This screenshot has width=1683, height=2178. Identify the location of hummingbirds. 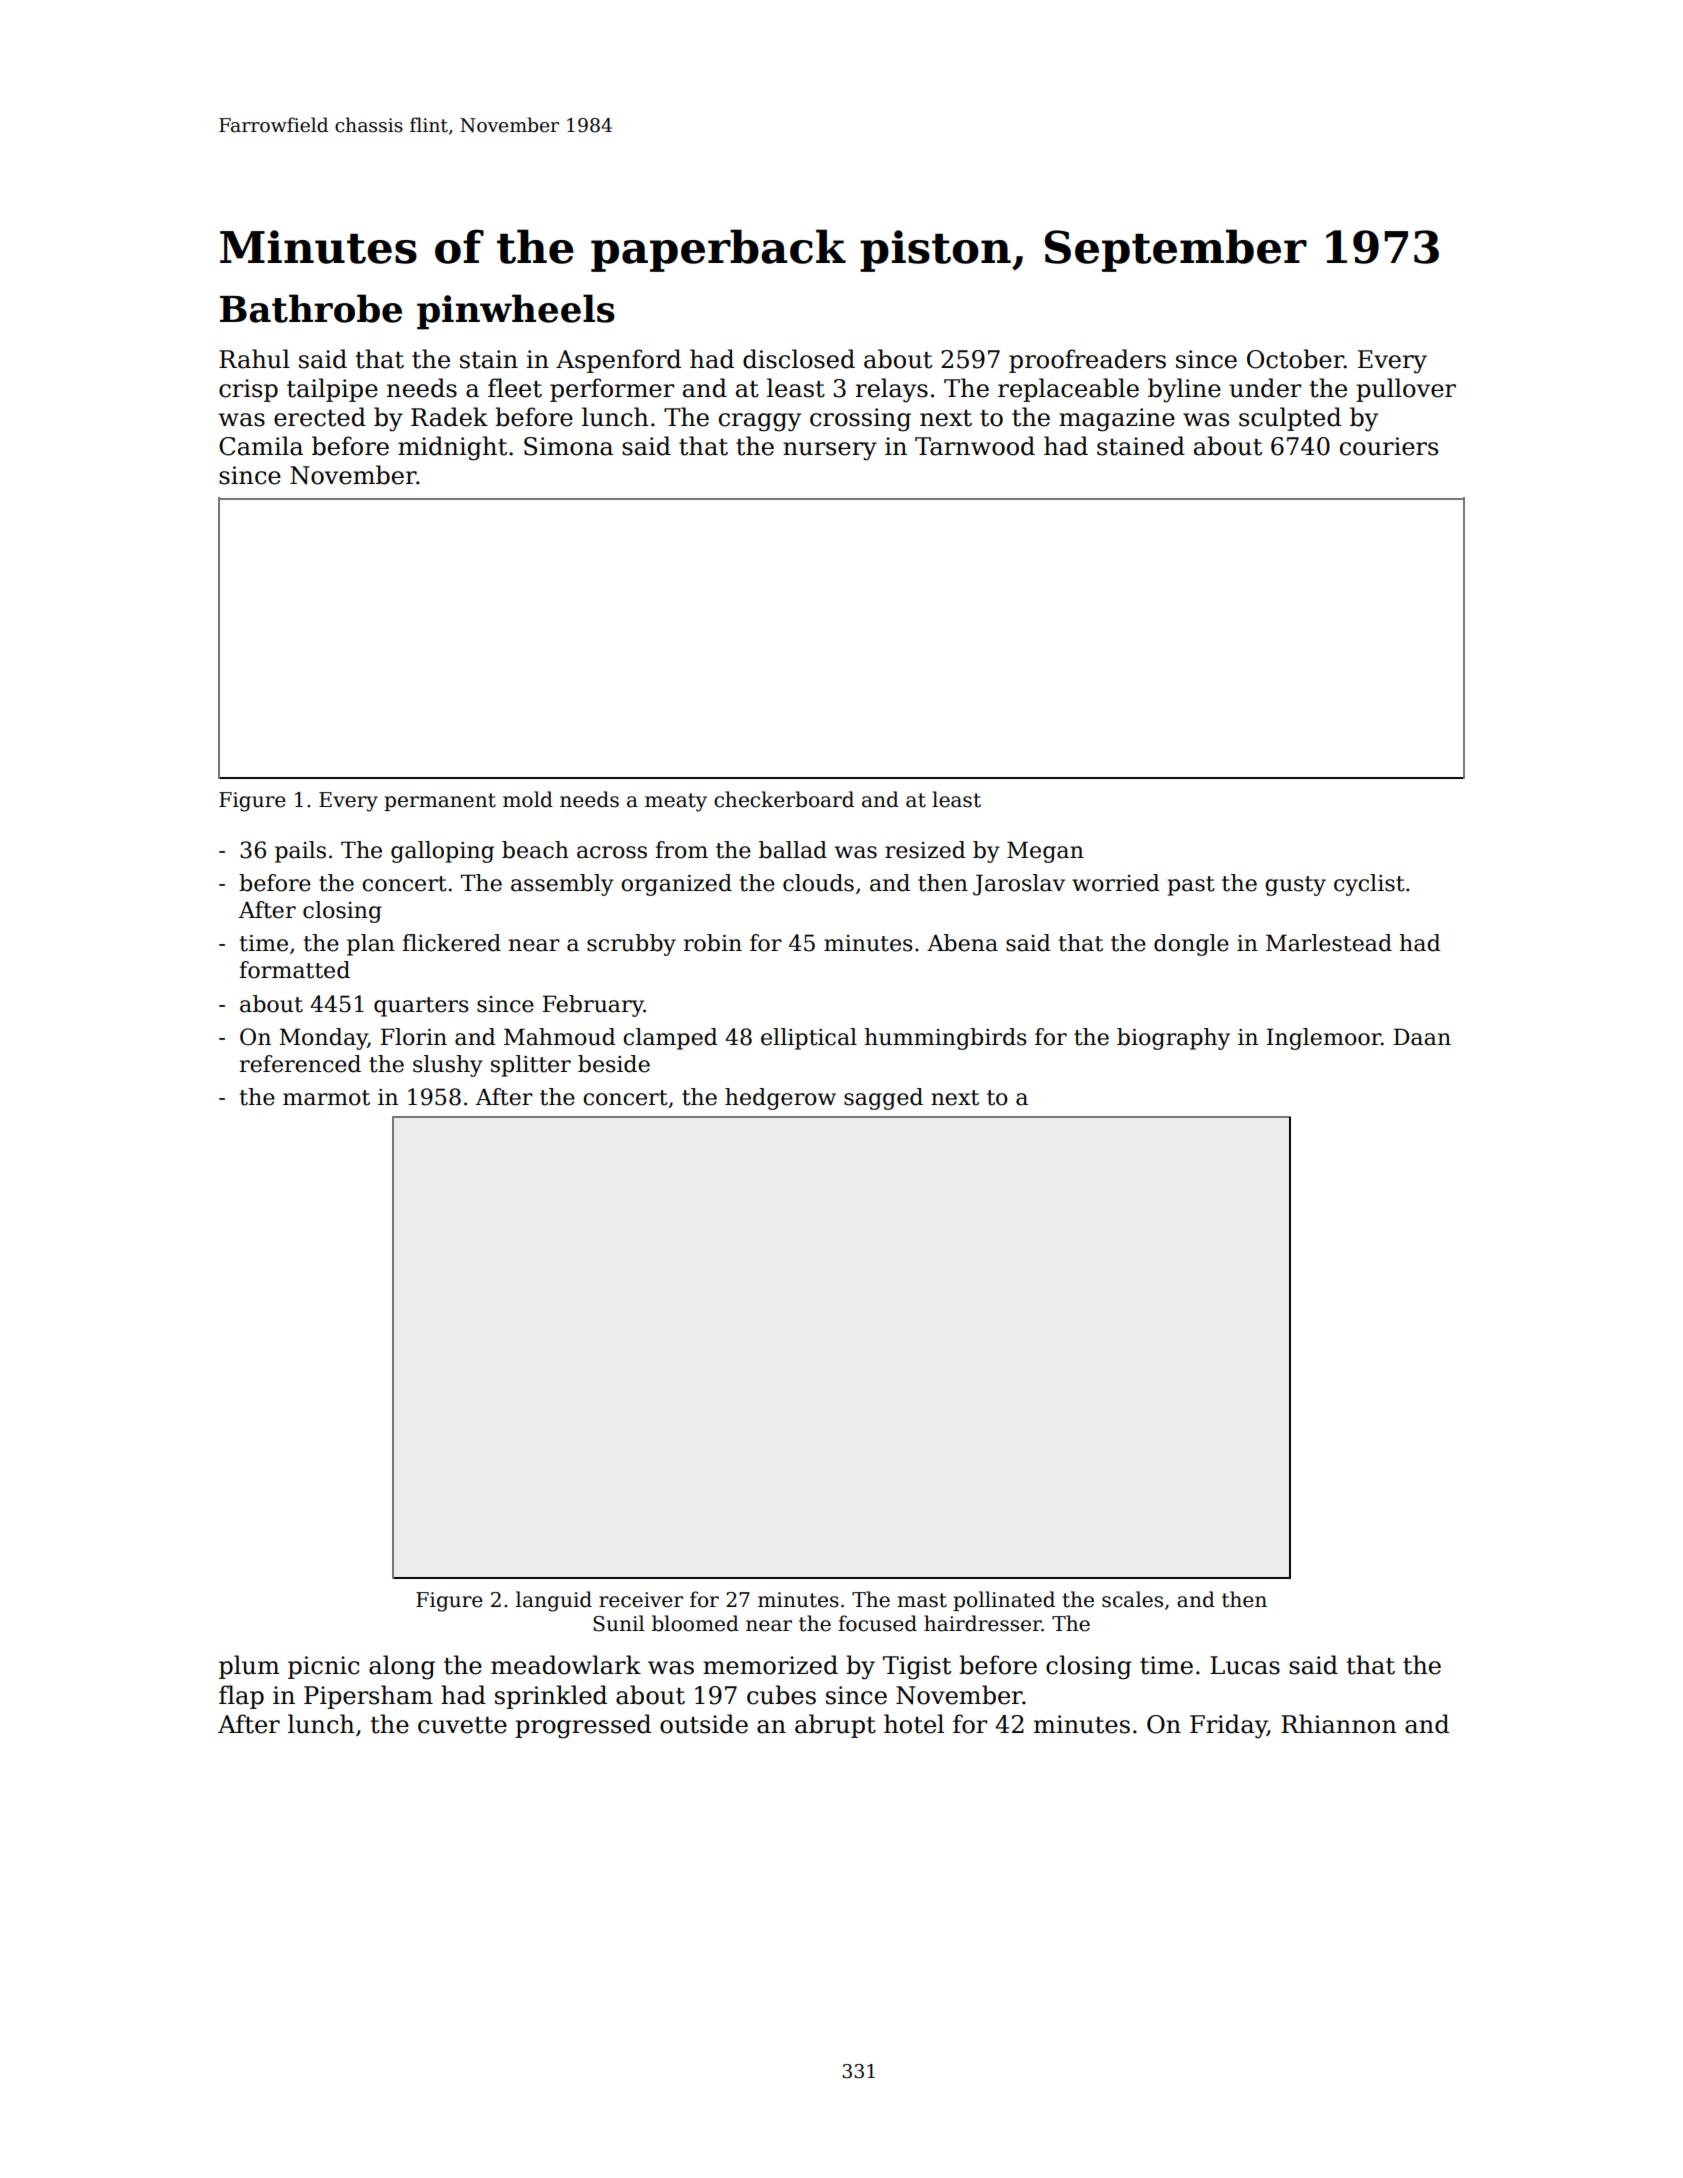
(945, 1039).
